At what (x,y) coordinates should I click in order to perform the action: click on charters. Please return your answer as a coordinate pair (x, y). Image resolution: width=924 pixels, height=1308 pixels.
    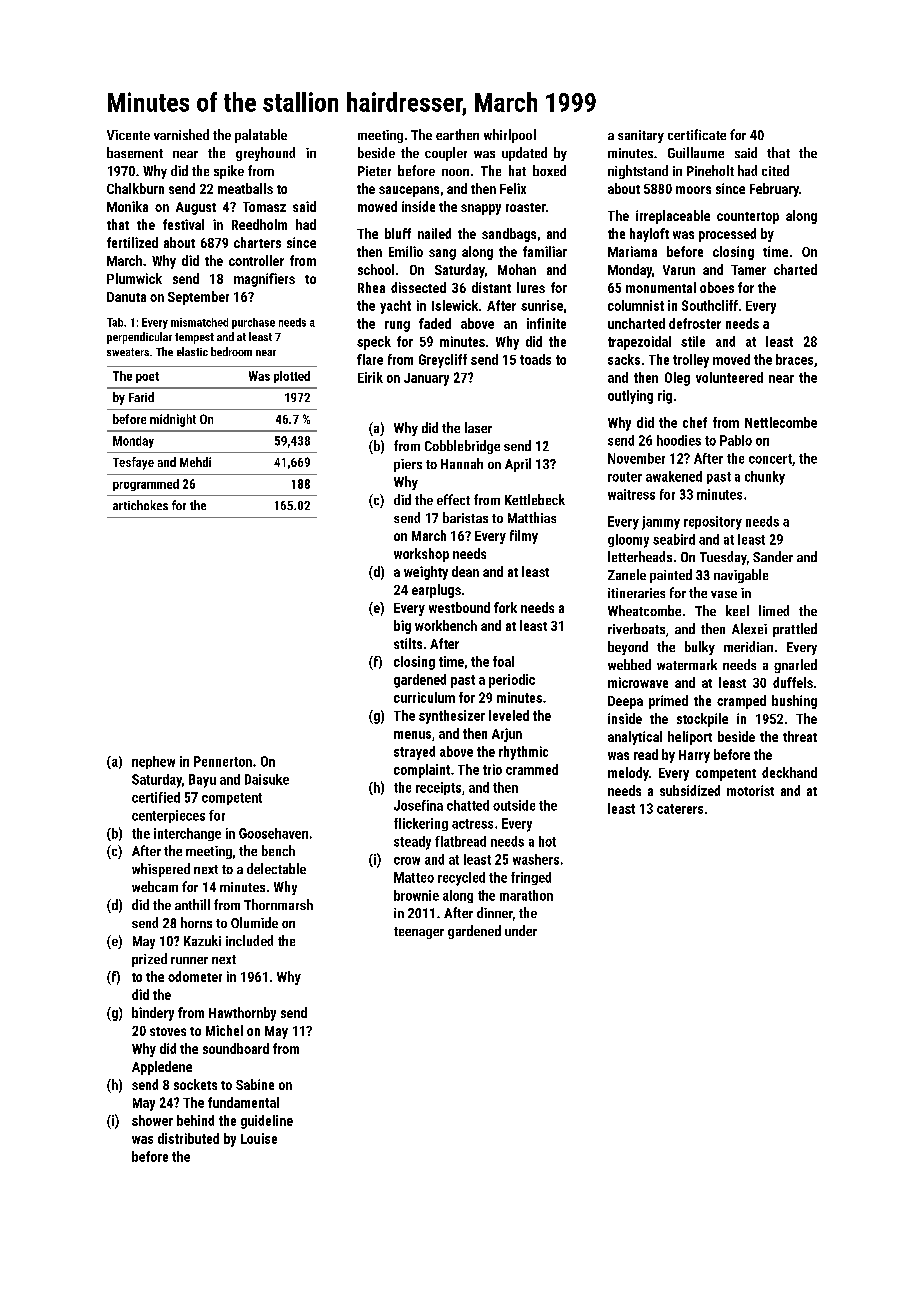
    Looking at the image, I should click on (257, 242).
